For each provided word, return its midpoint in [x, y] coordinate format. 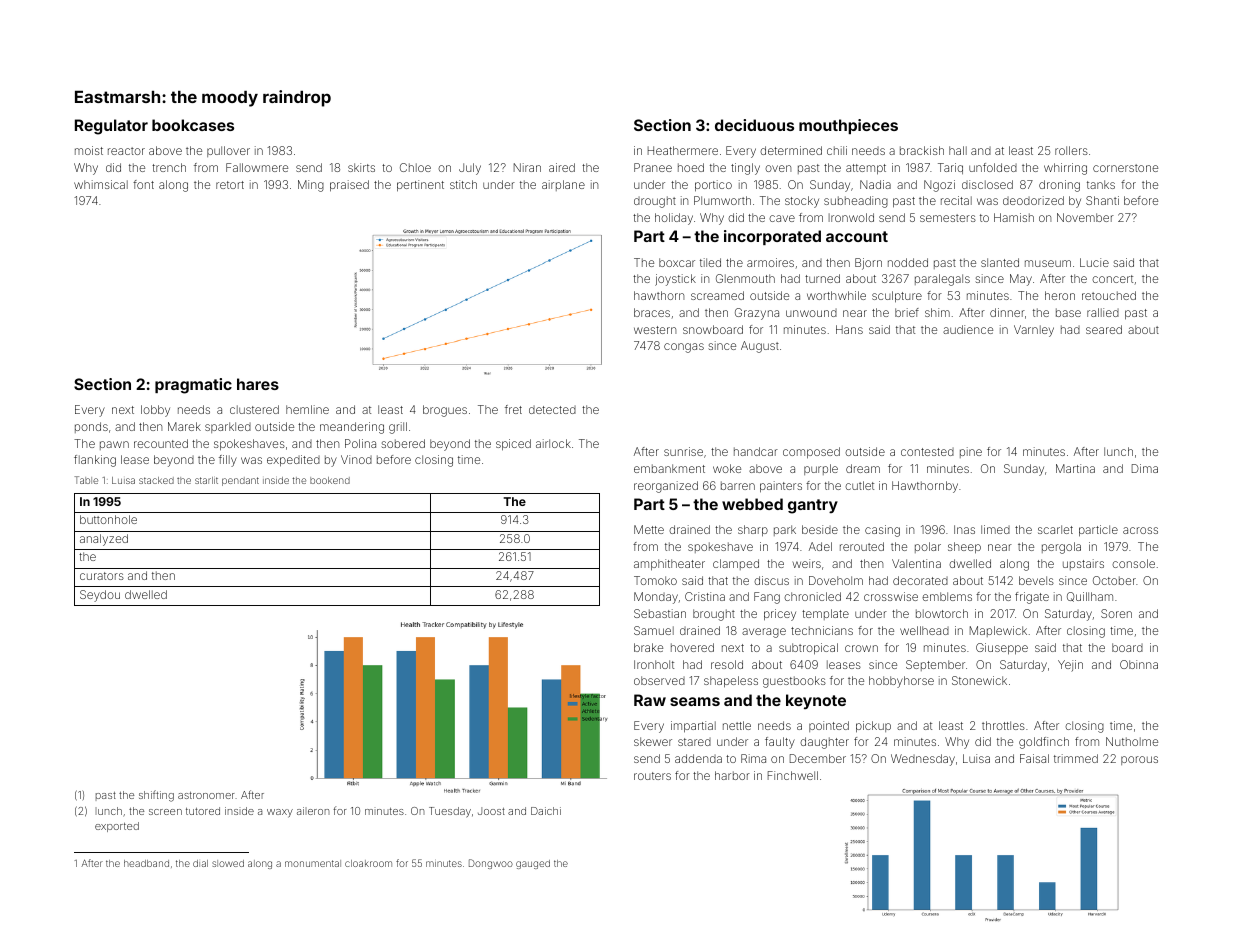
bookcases [193, 125]
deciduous [754, 125]
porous [1139, 760]
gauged [533, 864]
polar [928, 547]
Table [86, 480]
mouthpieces [848, 126]
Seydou [100, 596]
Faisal [1034, 758]
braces [652, 312]
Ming [311, 186]
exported [117, 827]
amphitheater [669, 565]
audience [968, 329]
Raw [650, 700]
